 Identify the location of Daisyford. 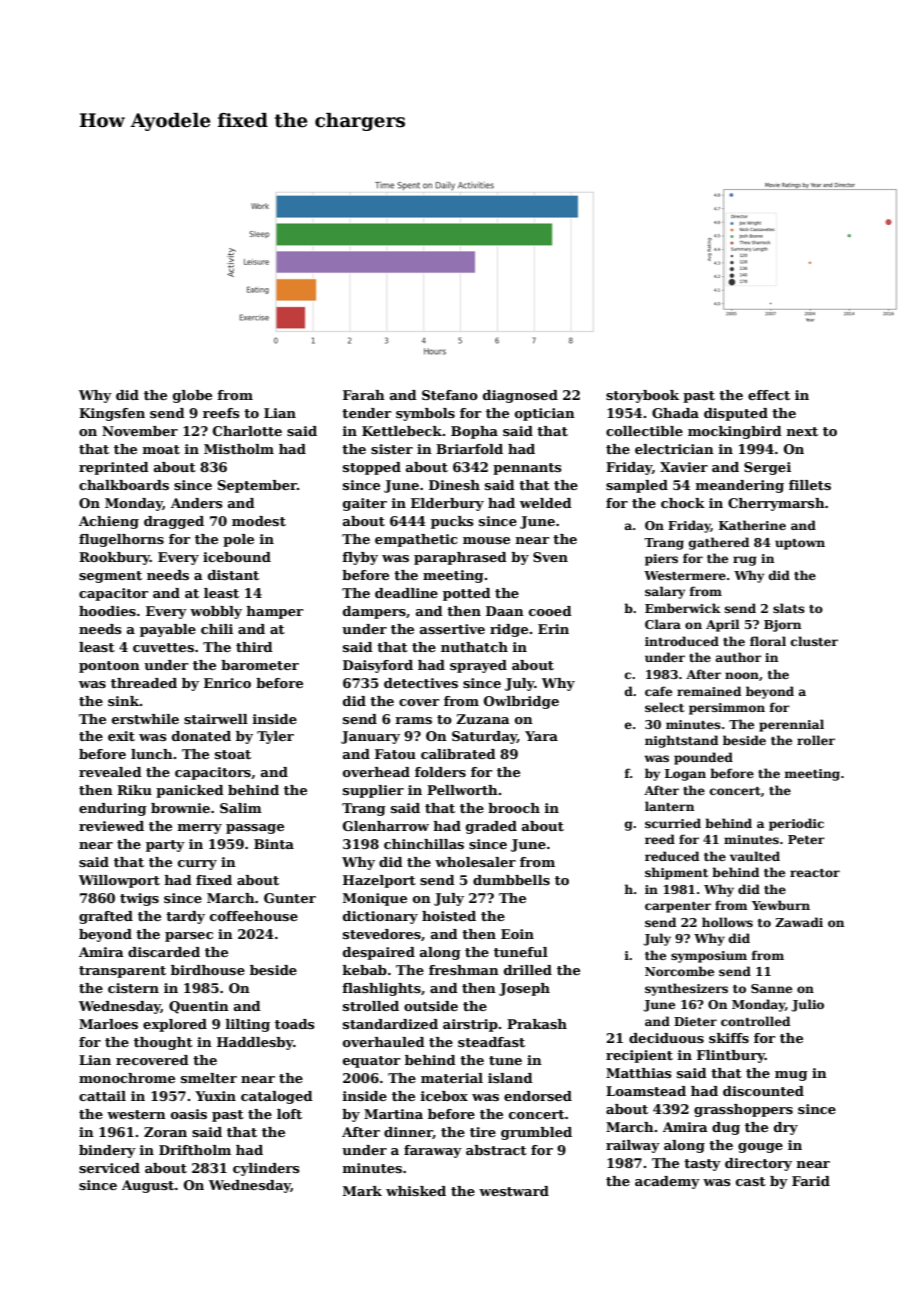
(378, 666).
